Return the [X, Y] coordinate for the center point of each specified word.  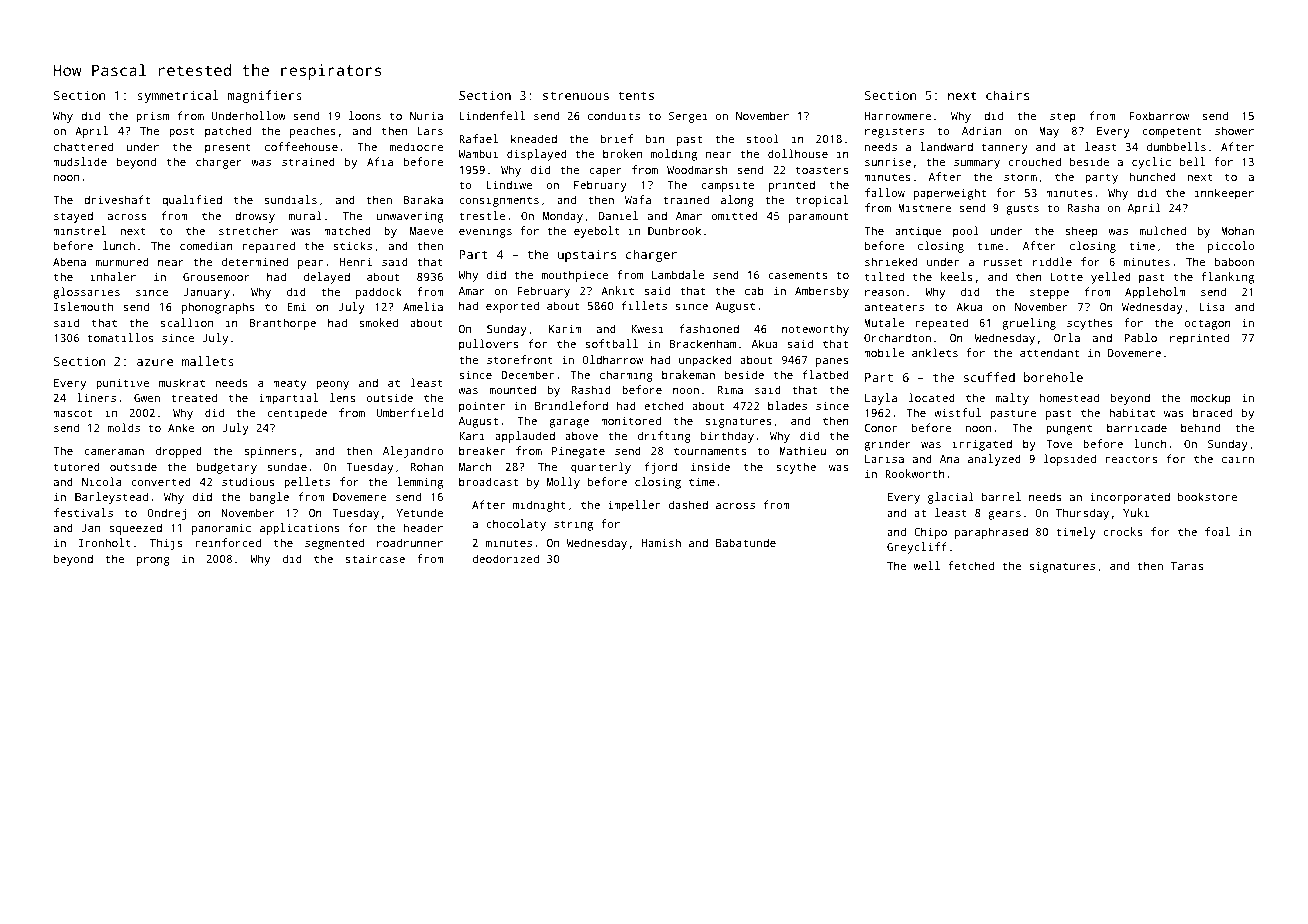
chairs [1007, 95]
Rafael [479, 138]
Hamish [661, 542]
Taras [1187, 566]
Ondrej [166, 514]
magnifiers [265, 96]
